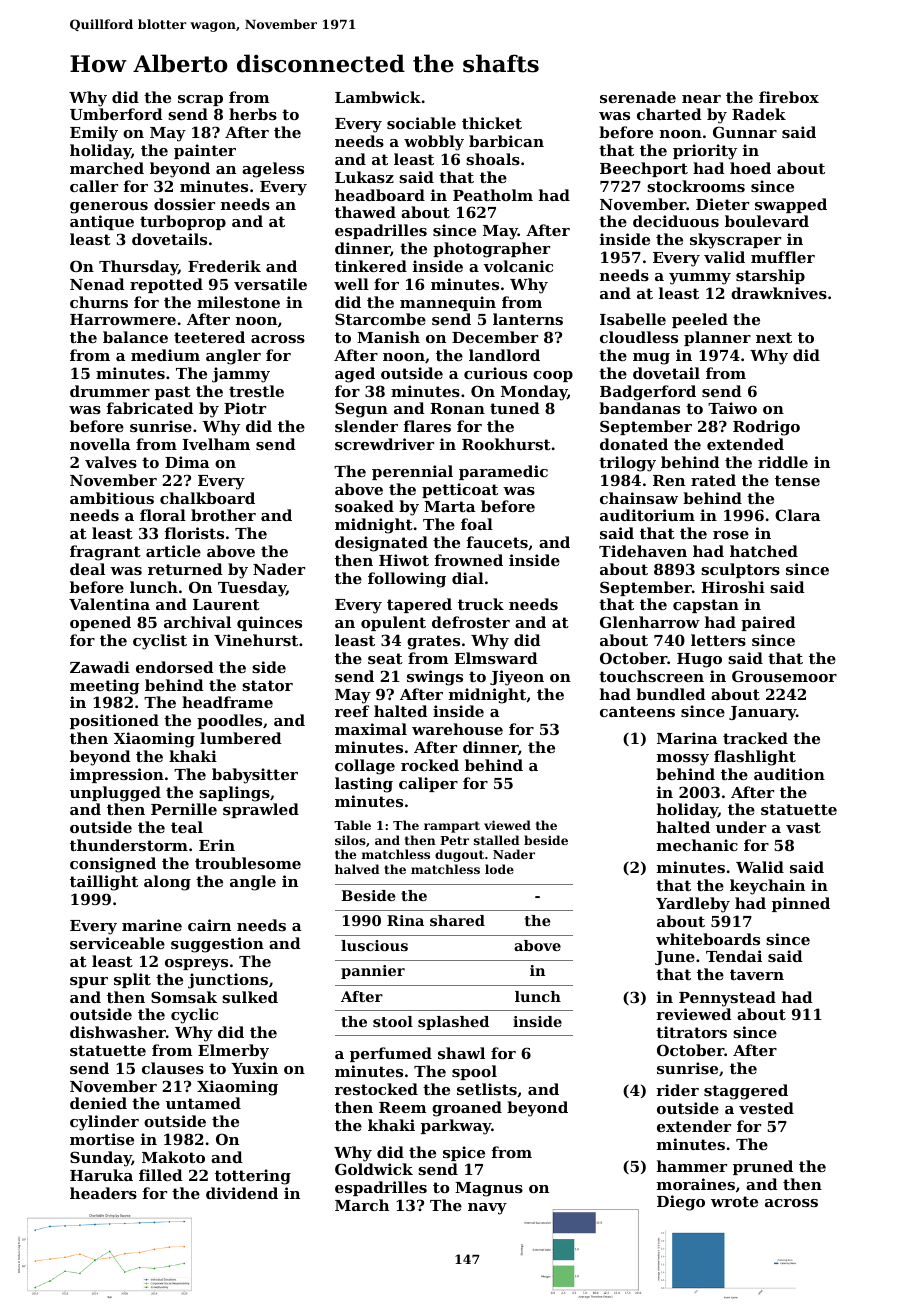 This page has height=1316, width=908. Describe the element at coordinates (173, 1068) in the page. I see `clauses` at that location.
